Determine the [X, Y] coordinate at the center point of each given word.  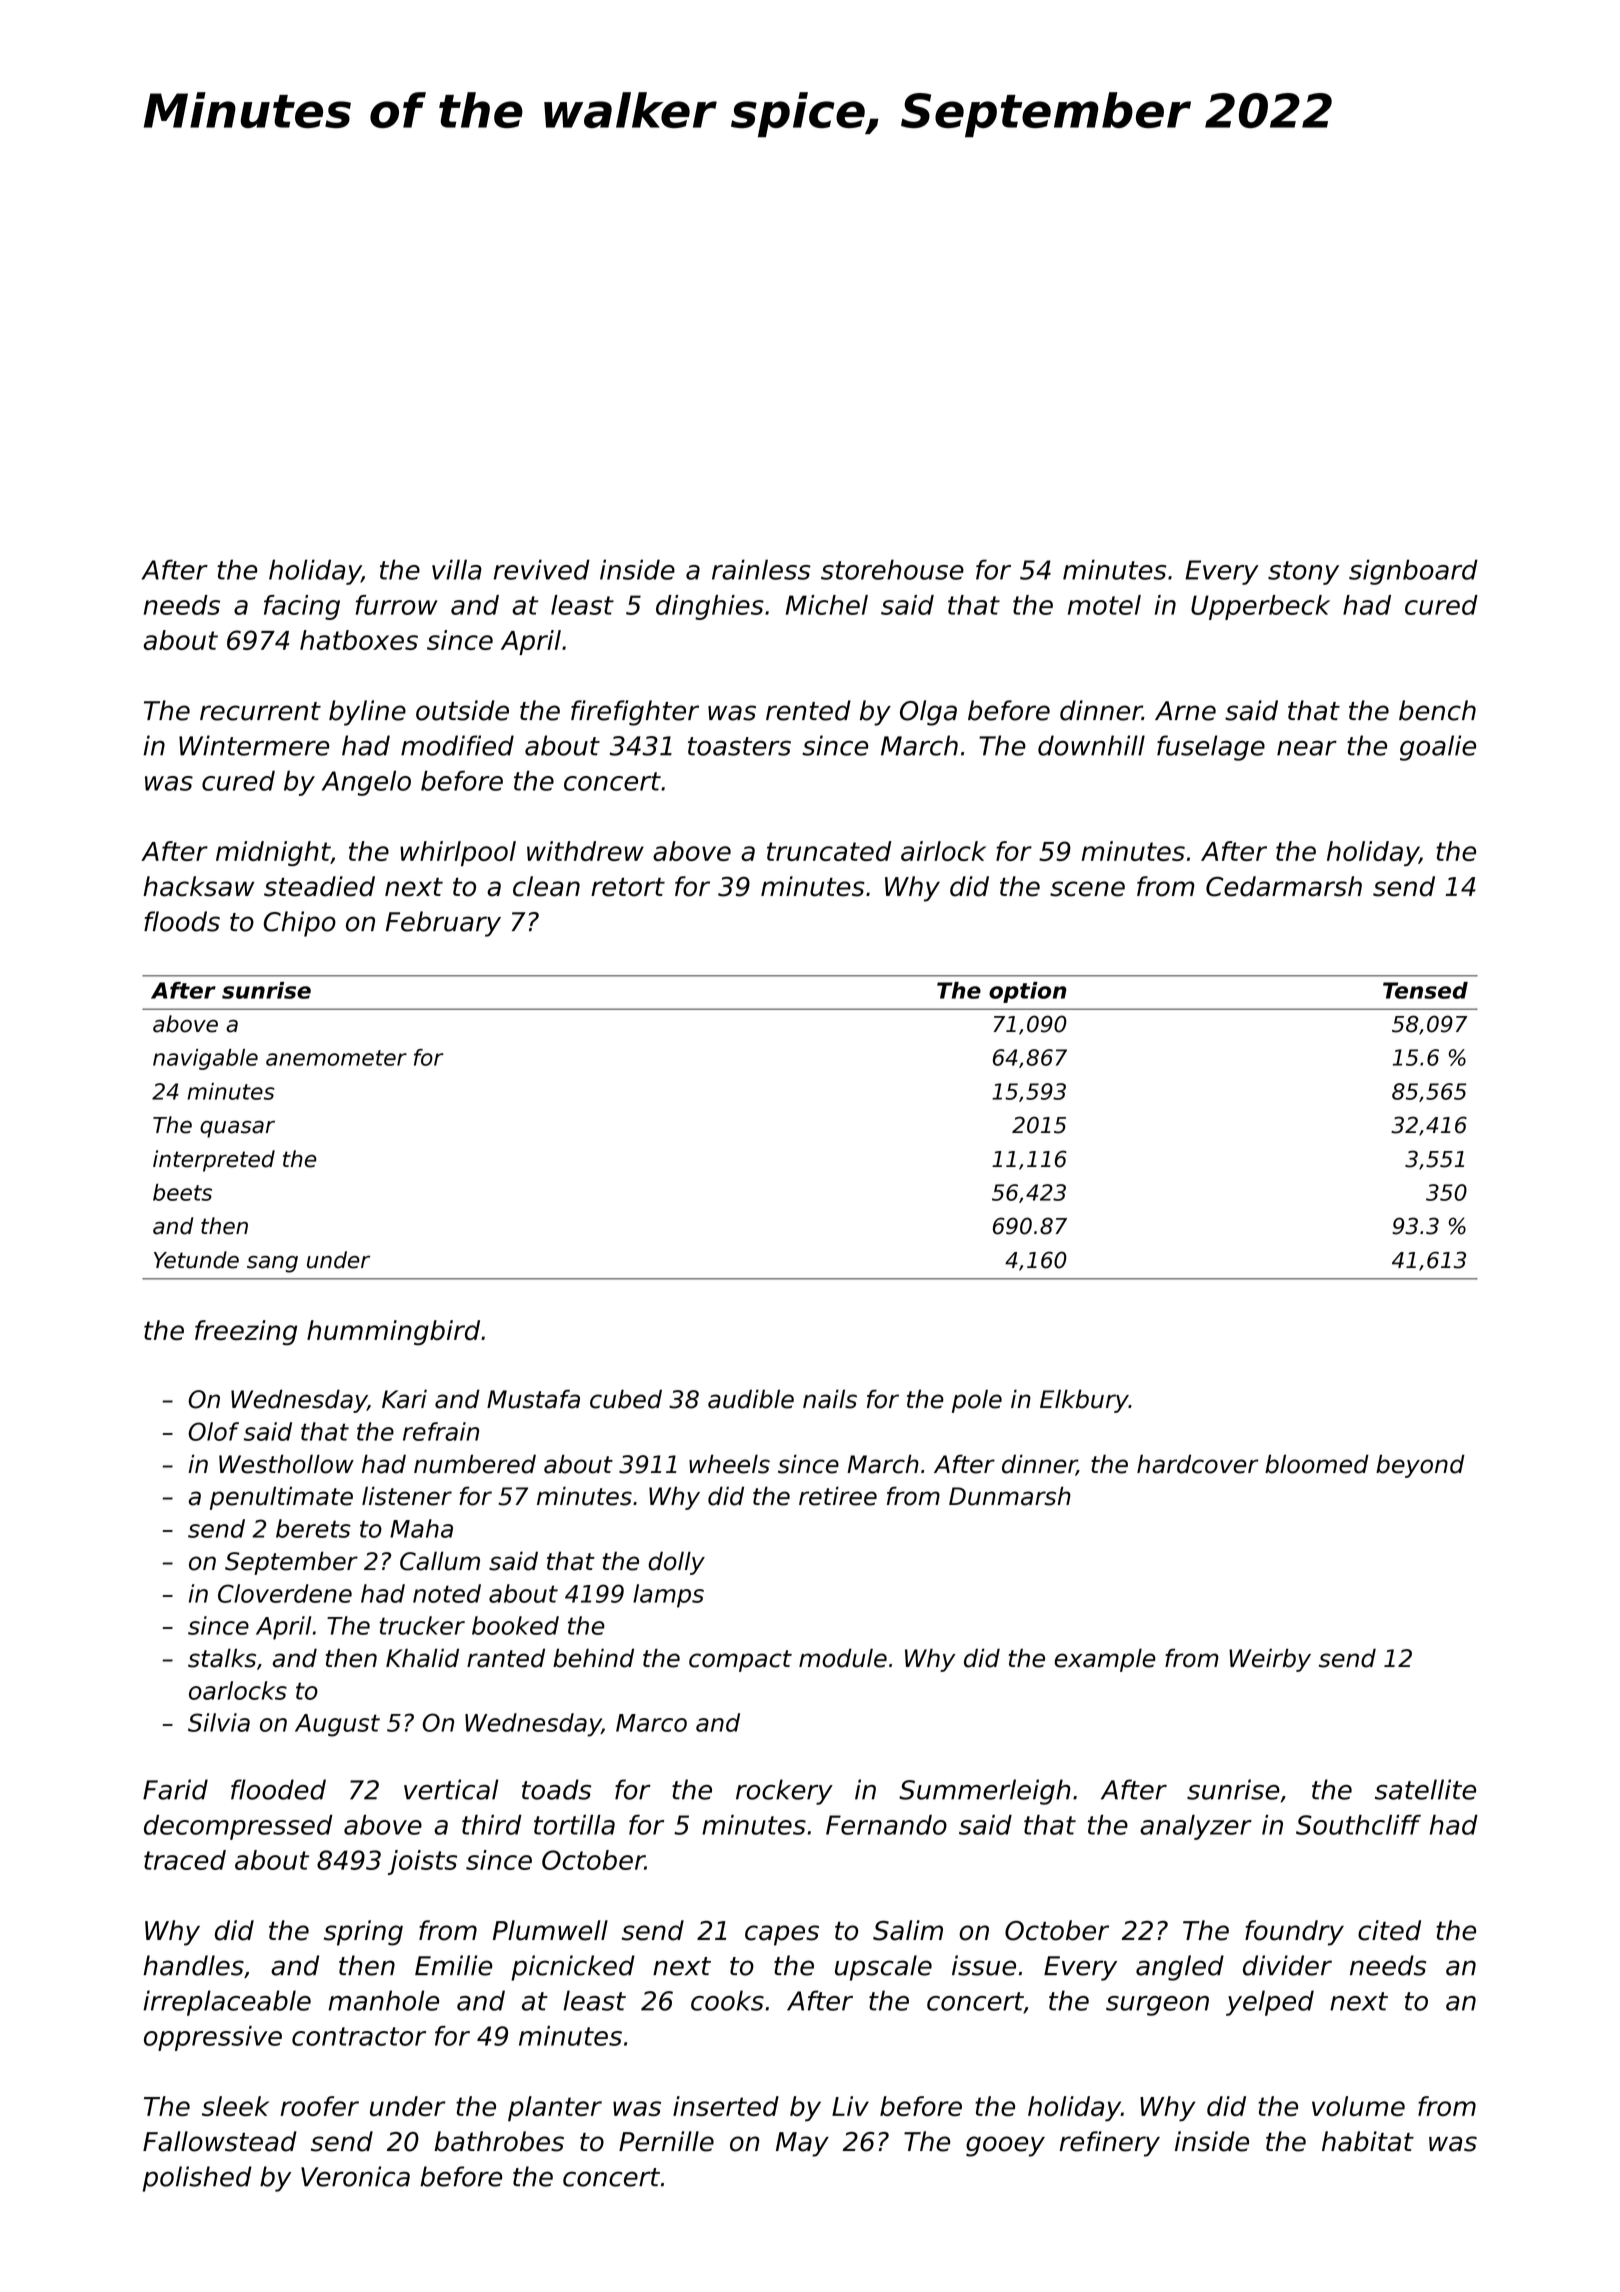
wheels [729, 1464]
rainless [761, 569]
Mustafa [533, 1399]
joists [422, 1862]
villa [457, 569]
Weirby [1270, 1660]
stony [1303, 573]
